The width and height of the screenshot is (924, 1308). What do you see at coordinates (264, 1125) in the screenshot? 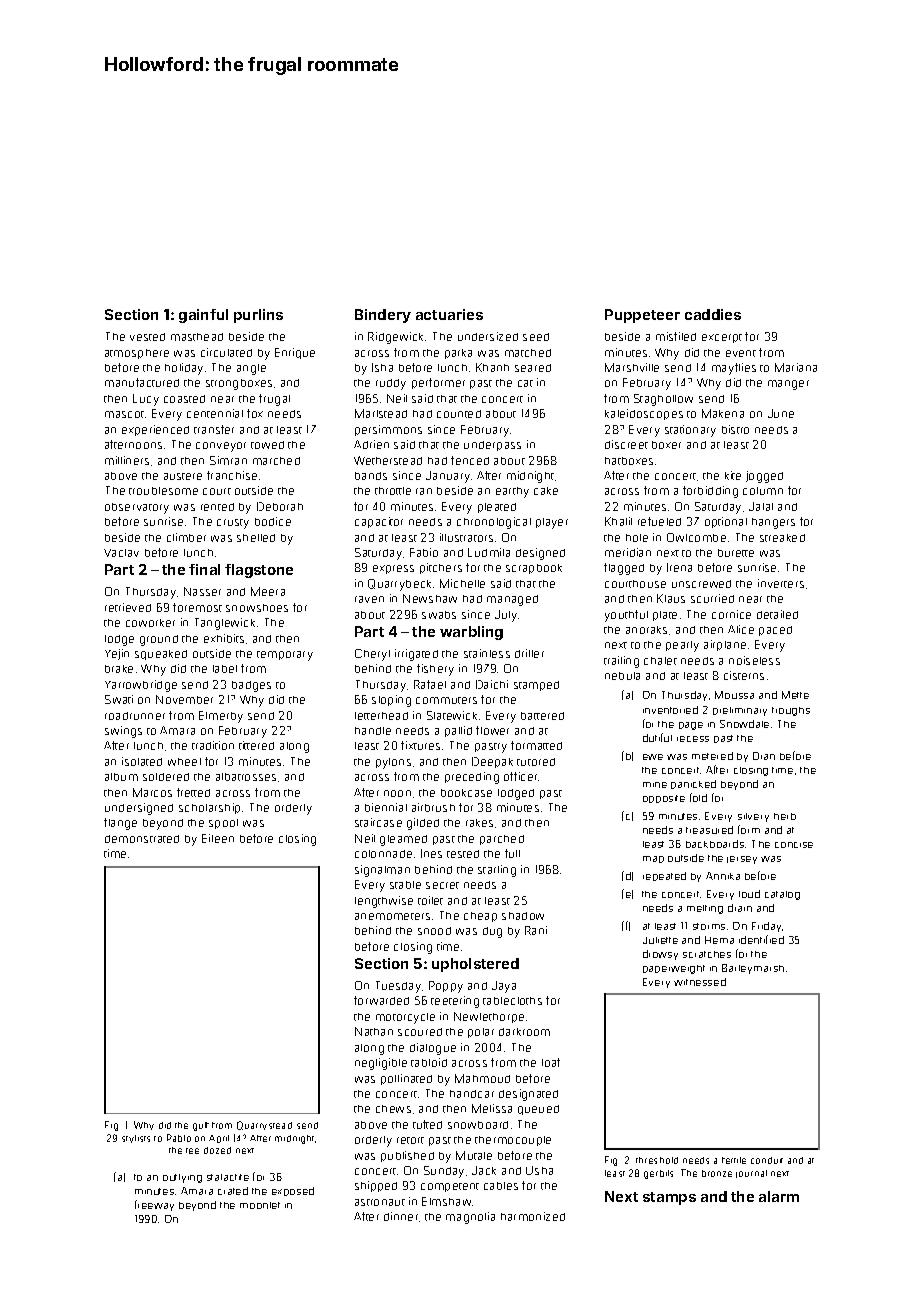
I see `Quarrystead` at bounding box center [264, 1125].
